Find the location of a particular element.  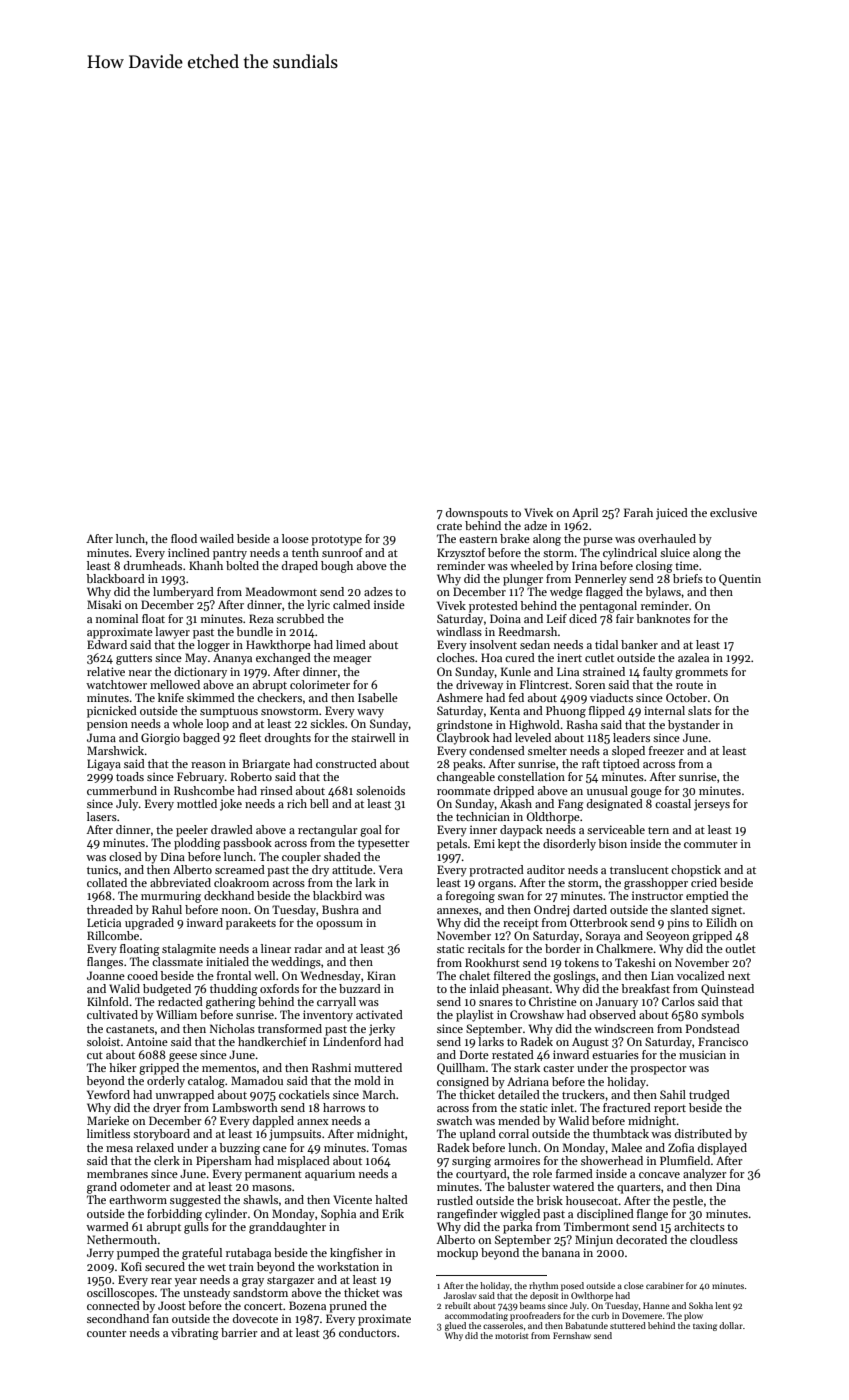

commuter is located at coordinates (711, 844).
